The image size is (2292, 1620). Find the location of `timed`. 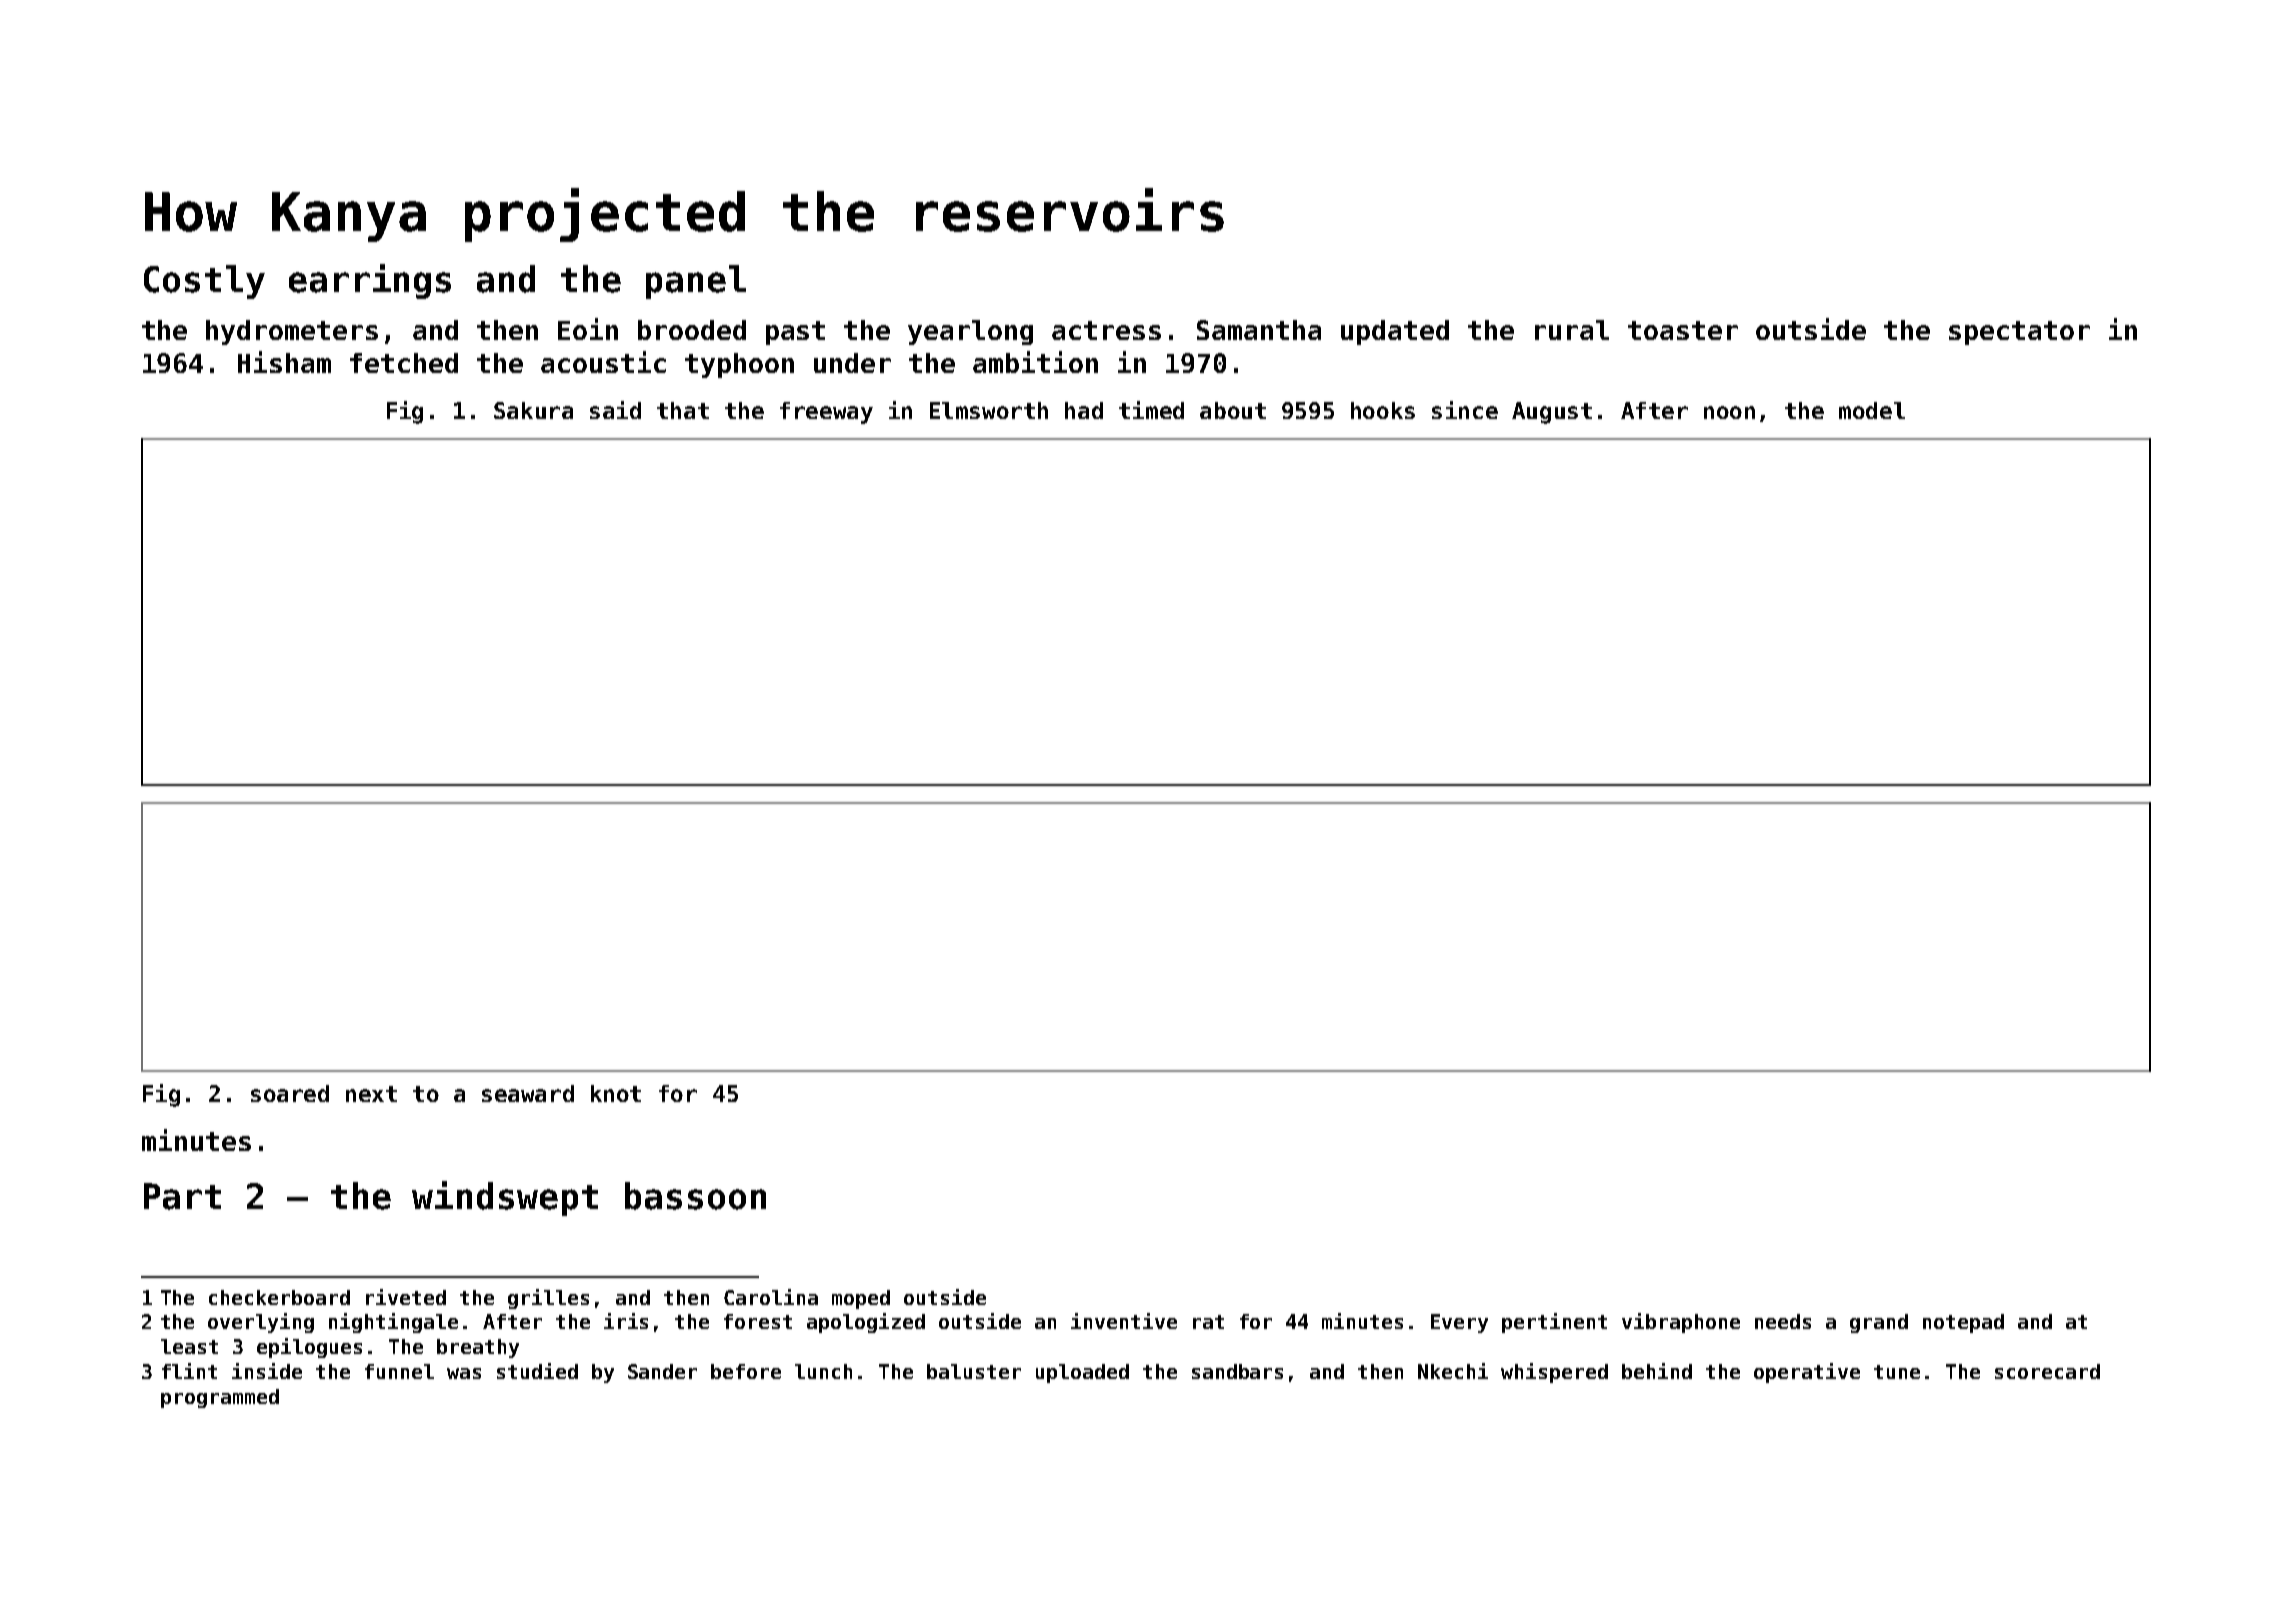

timed is located at coordinates (1151, 410).
